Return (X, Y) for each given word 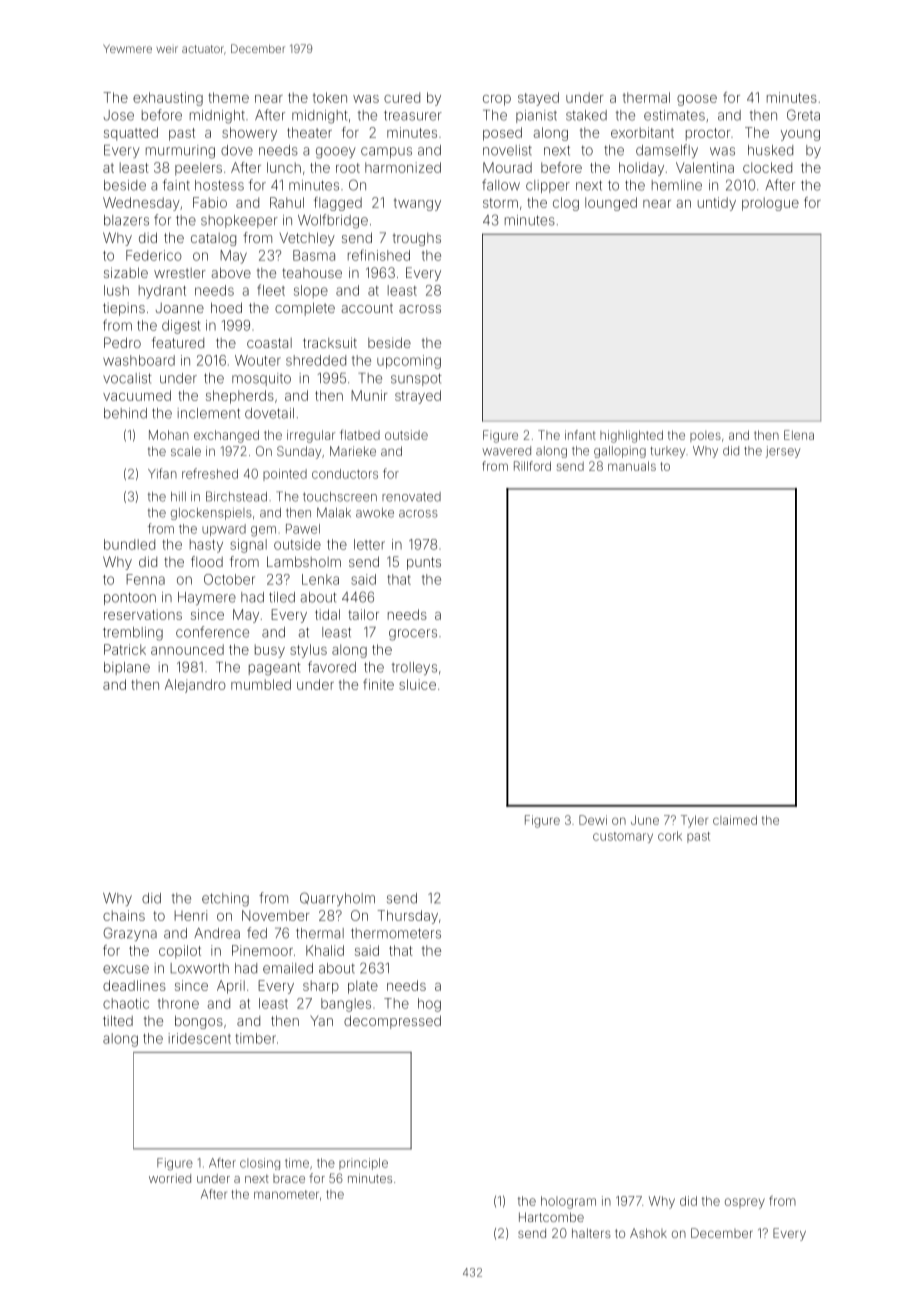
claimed (735, 820)
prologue (770, 204)
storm (500, 203)
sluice (417, 684)
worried (170, 1178)
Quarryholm (337, 899)
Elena (799, 435)
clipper (548, 186)
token (330, 97)
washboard (139, 360)
